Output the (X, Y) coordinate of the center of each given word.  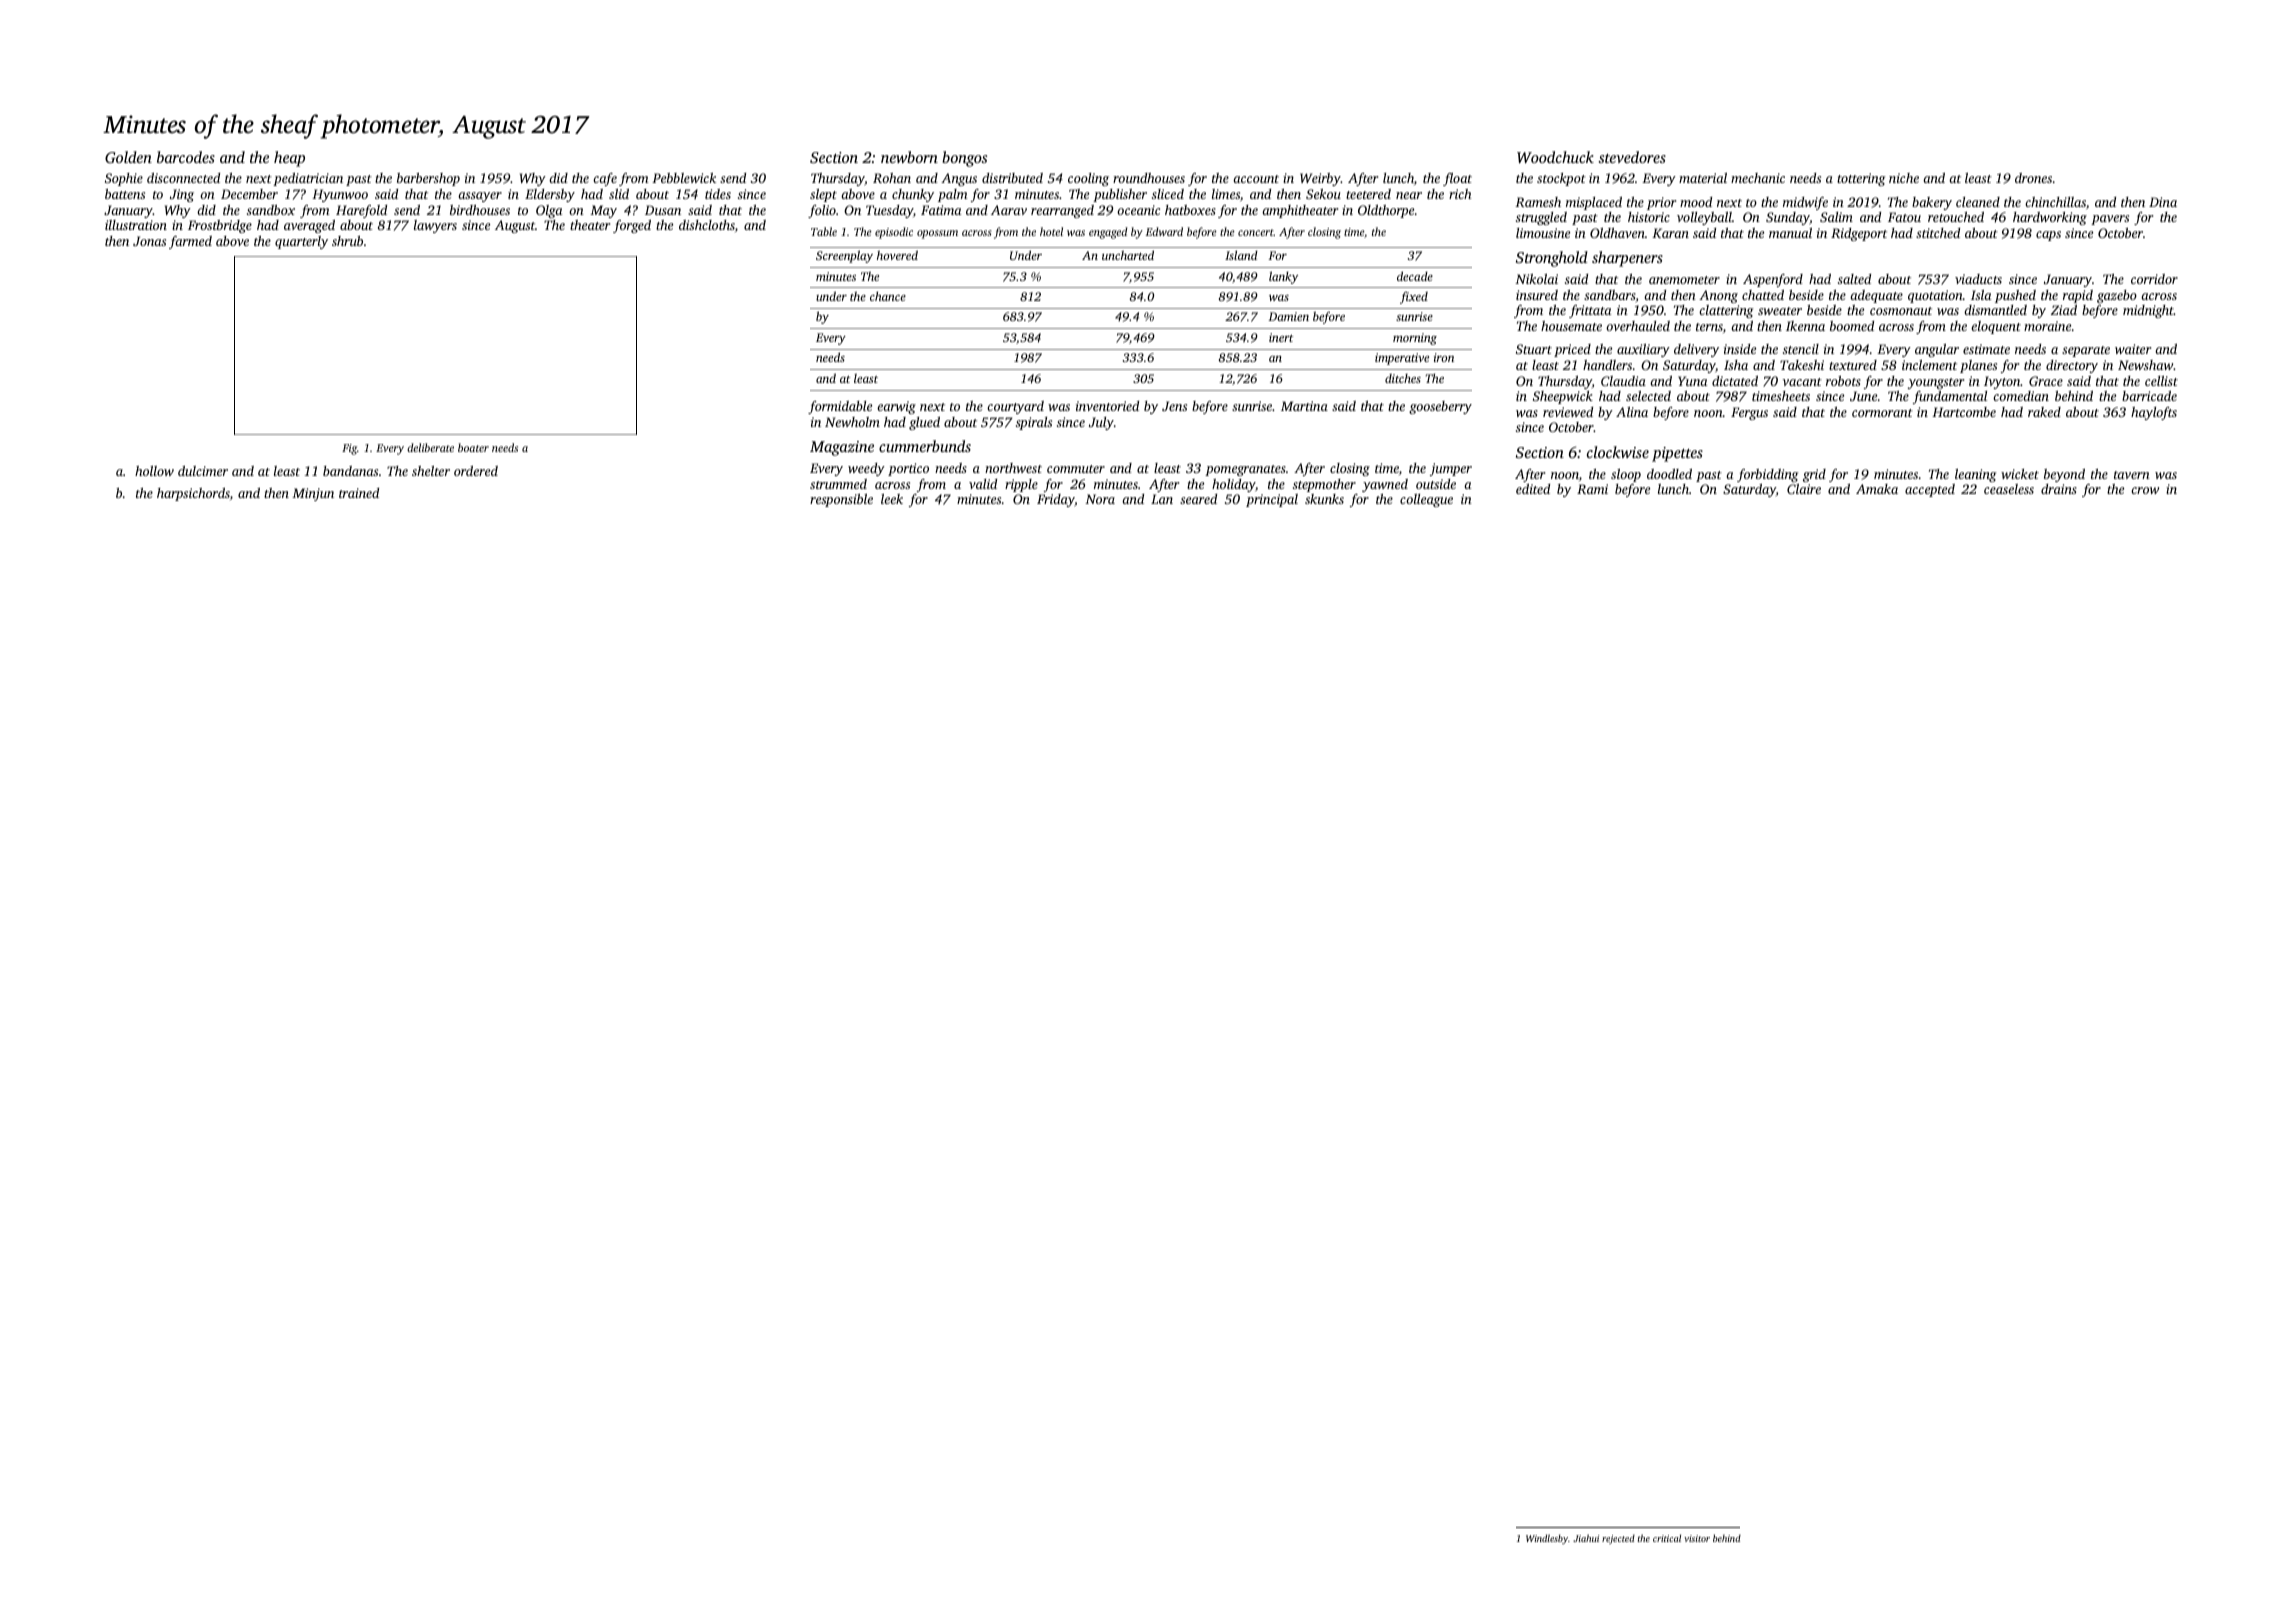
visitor (1697, 1538)
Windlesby (1547, 1539)
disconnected (183, 178)
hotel (1051, 231)
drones (2033, 178)
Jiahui (1586, 1538)
